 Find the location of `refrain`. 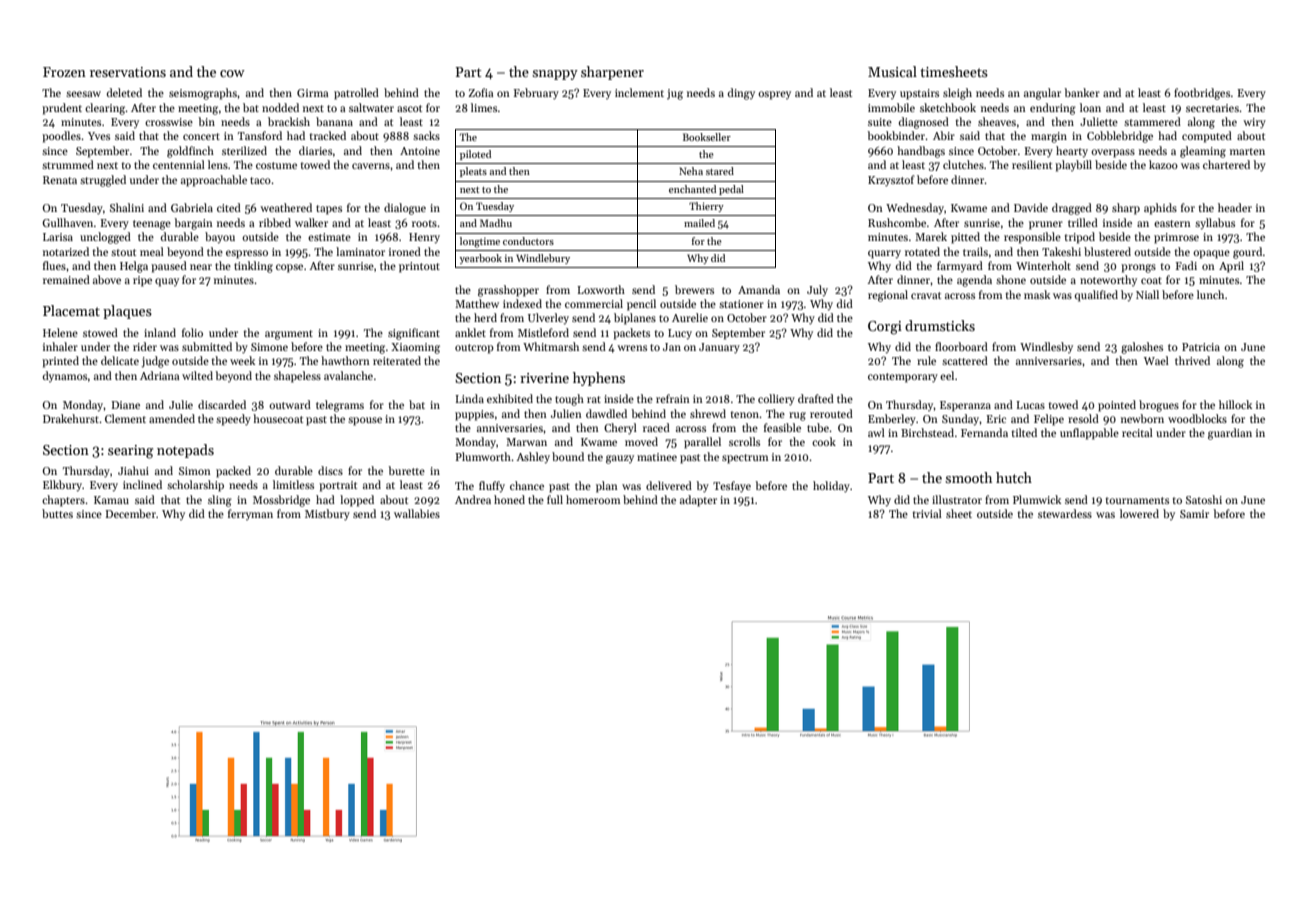

refrain is located at coordinates (673, 398).
